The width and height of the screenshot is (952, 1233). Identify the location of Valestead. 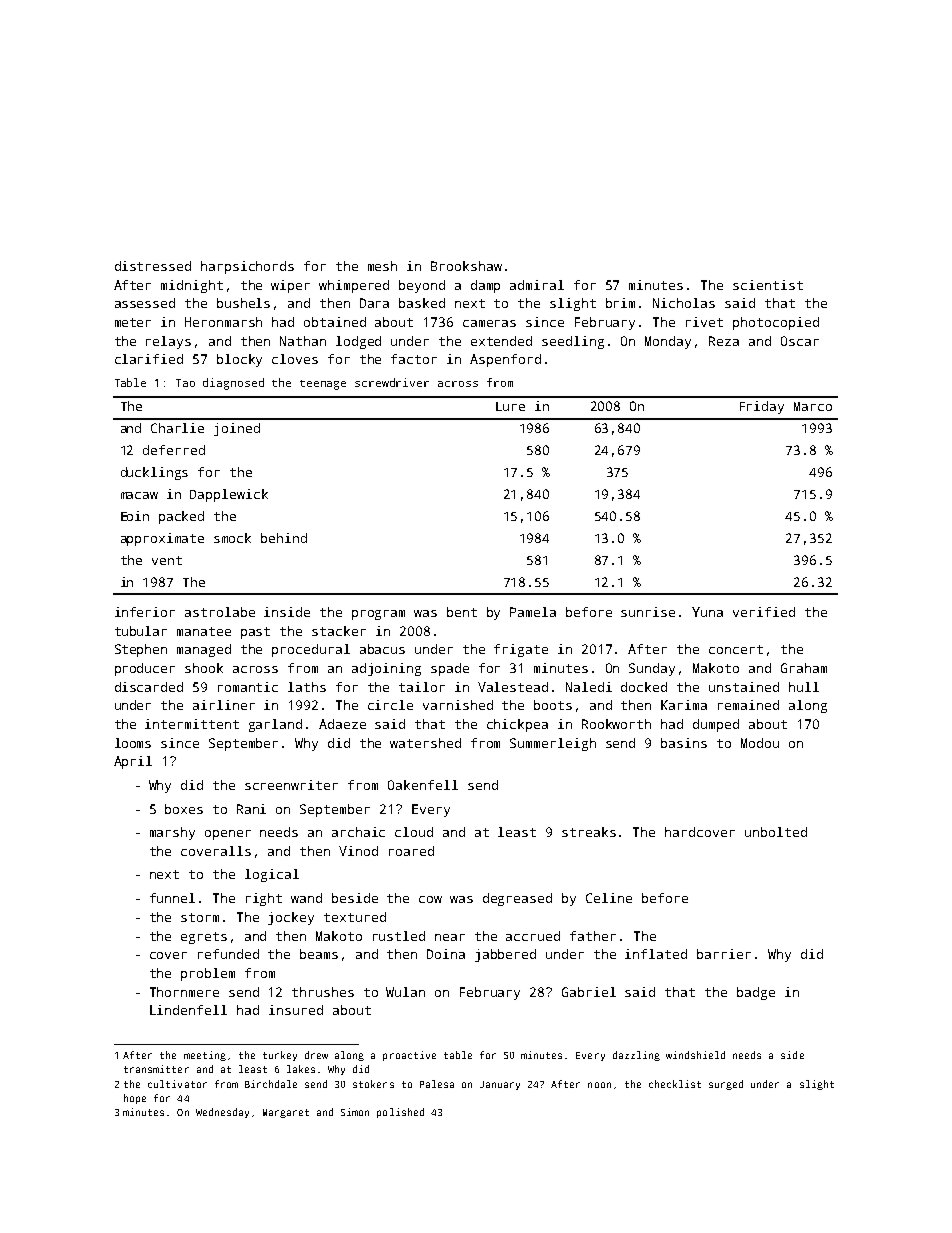
(513, 687).
